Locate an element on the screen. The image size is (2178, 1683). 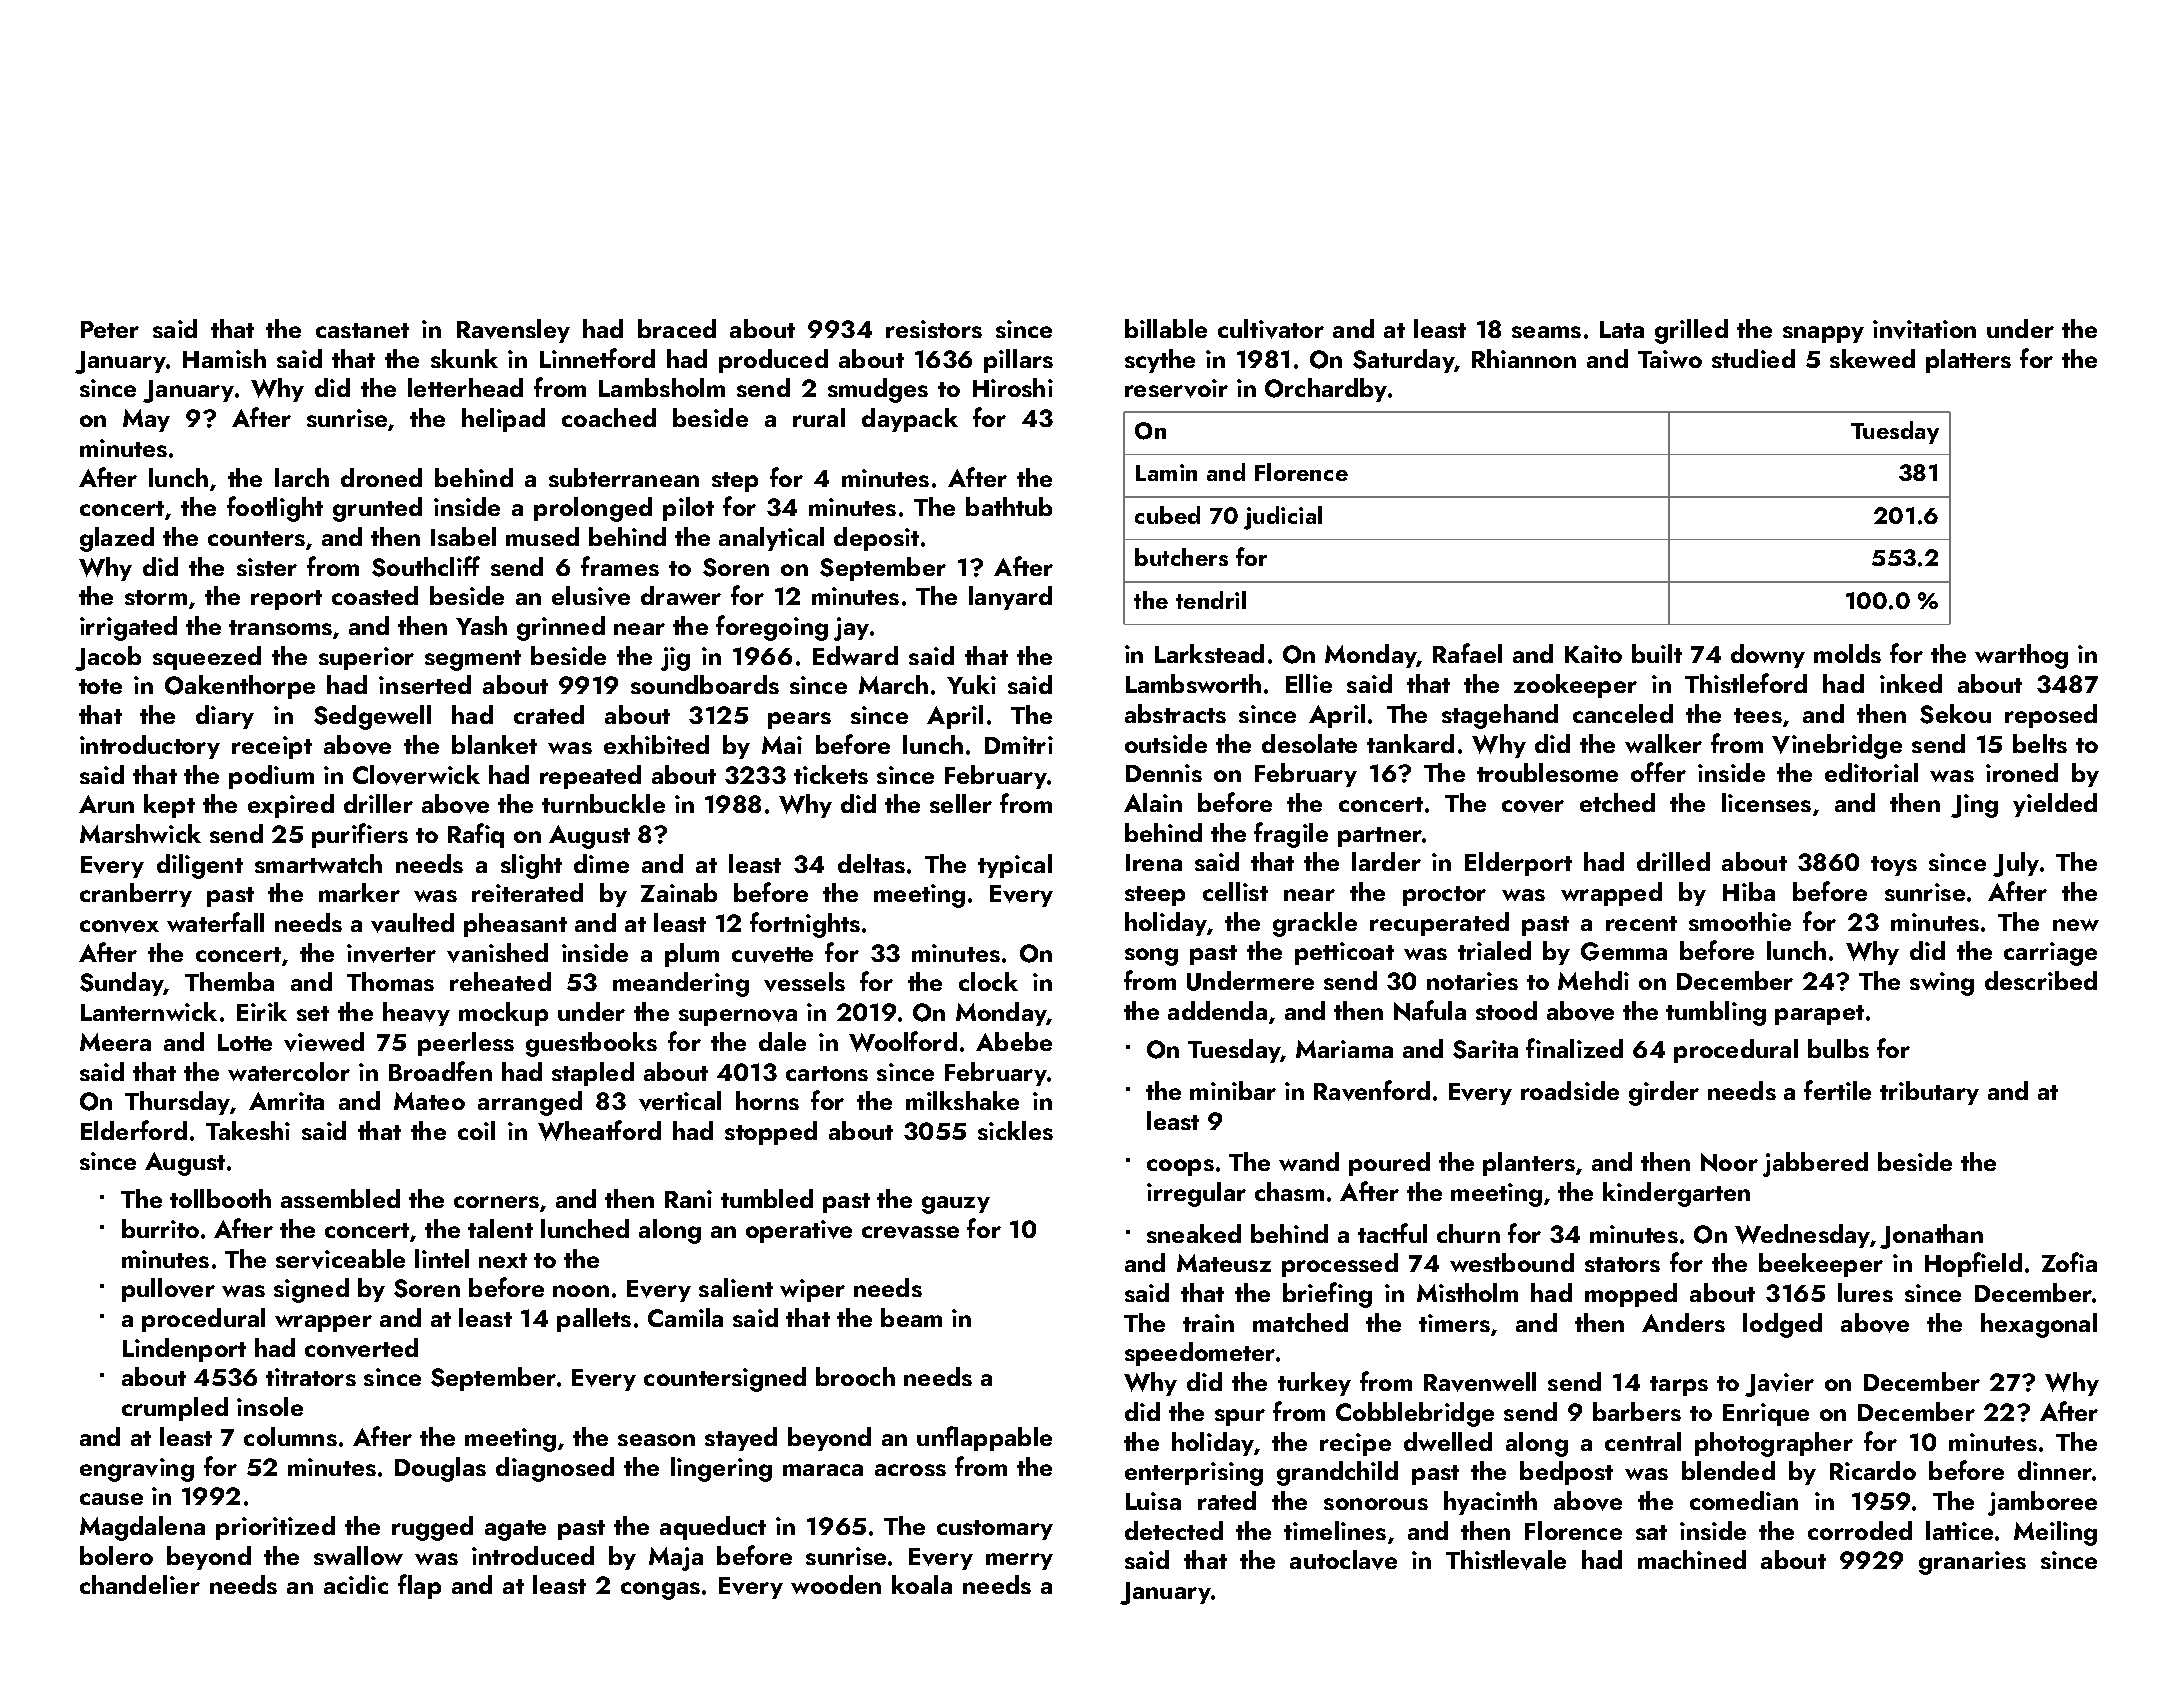
cranberry is located at coordinates (136, 895).
